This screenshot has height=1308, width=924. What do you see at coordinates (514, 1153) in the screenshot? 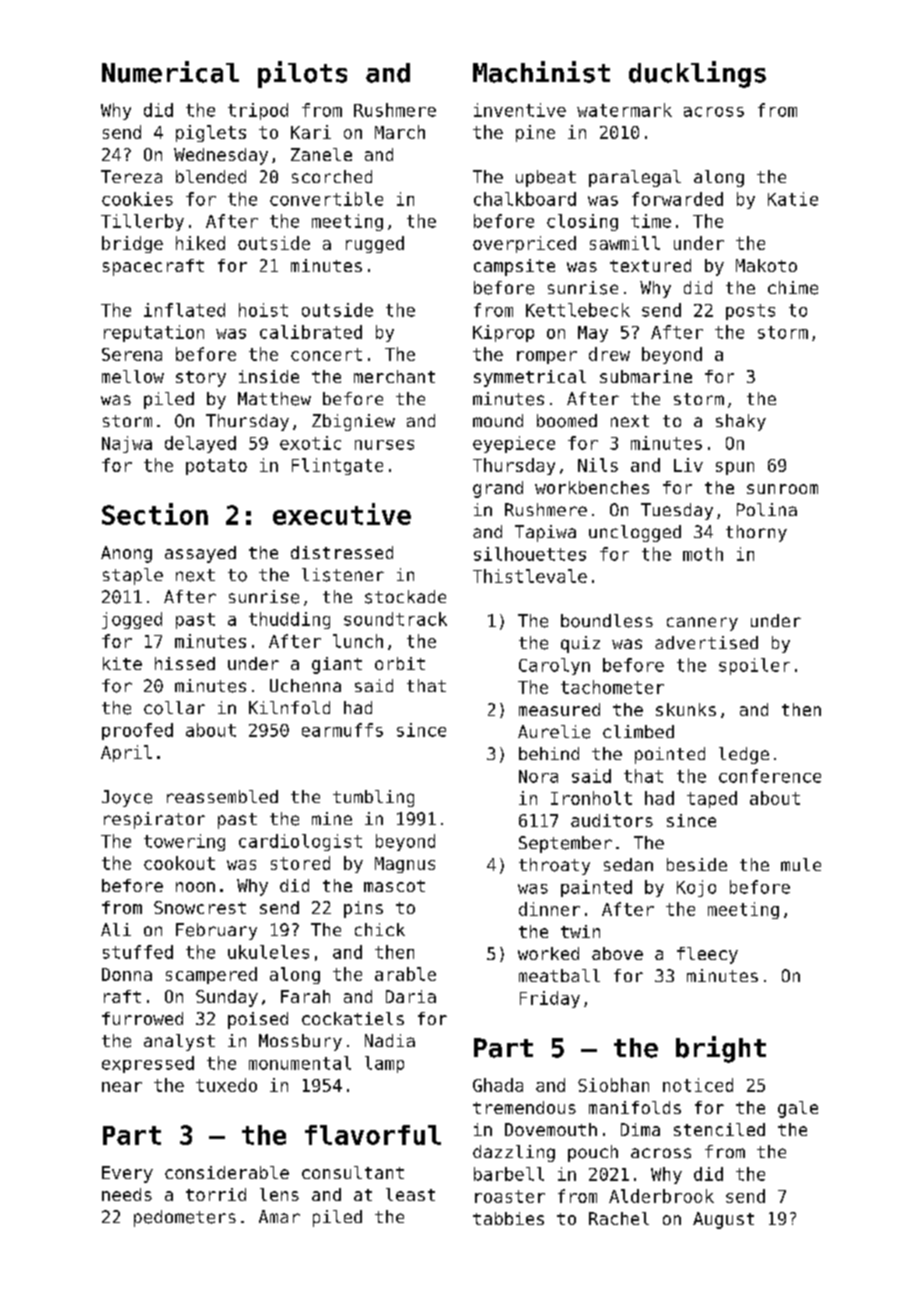
I see `dazzling` at bounding box center [514, 1153].
